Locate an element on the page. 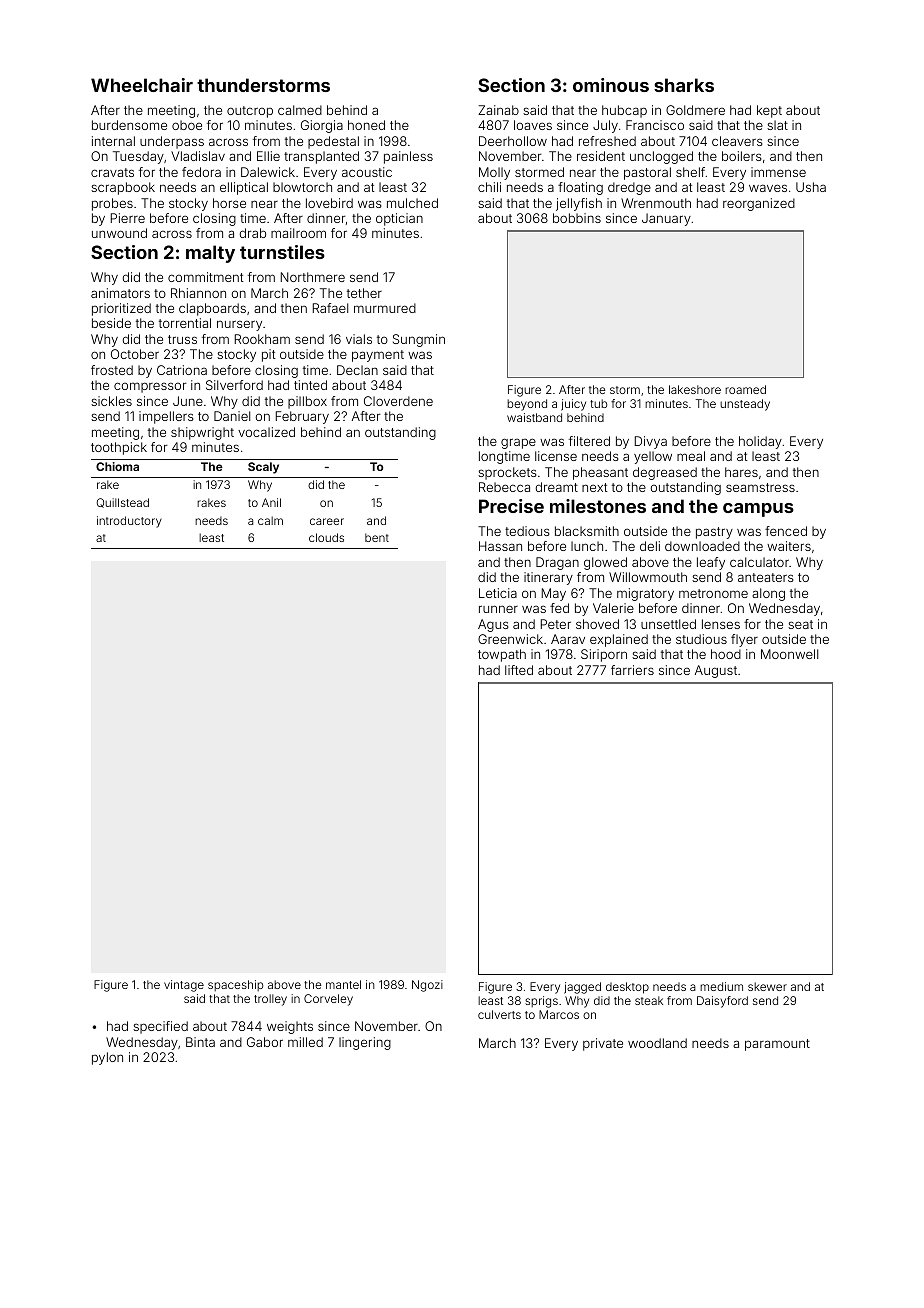 The height and width of the image is (1308, 924). clouds is located at coordinates (326, 537).
